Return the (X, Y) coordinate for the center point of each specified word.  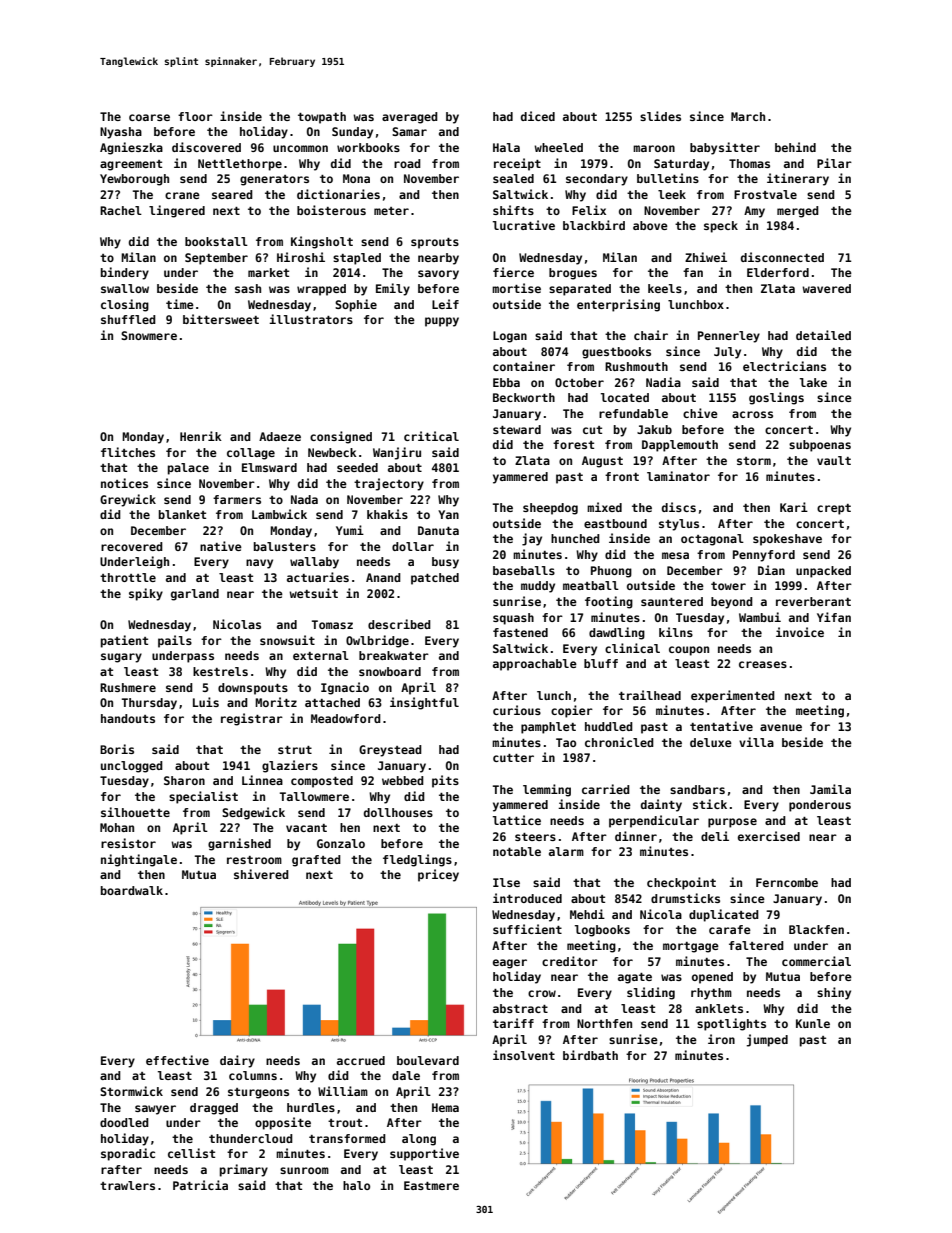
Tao (566, 742)
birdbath (590, 1055)
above (650, 225)
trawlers (127, 1185)
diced (538, 116)
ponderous (820, 806)
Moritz (276, 702)
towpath (322, 118)
